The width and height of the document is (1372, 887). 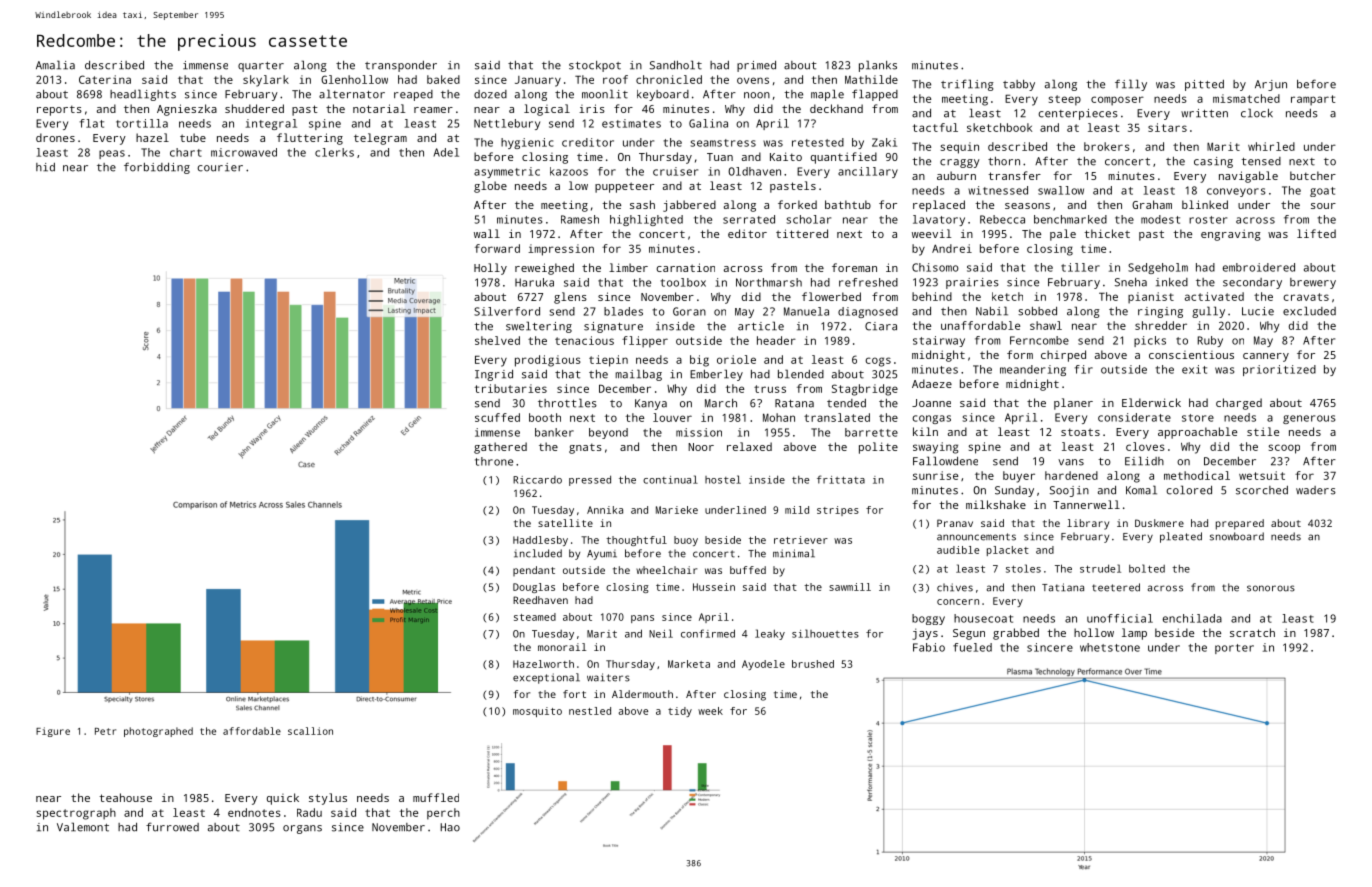 I want to click on Amalia, so click(x=55, y=65).
